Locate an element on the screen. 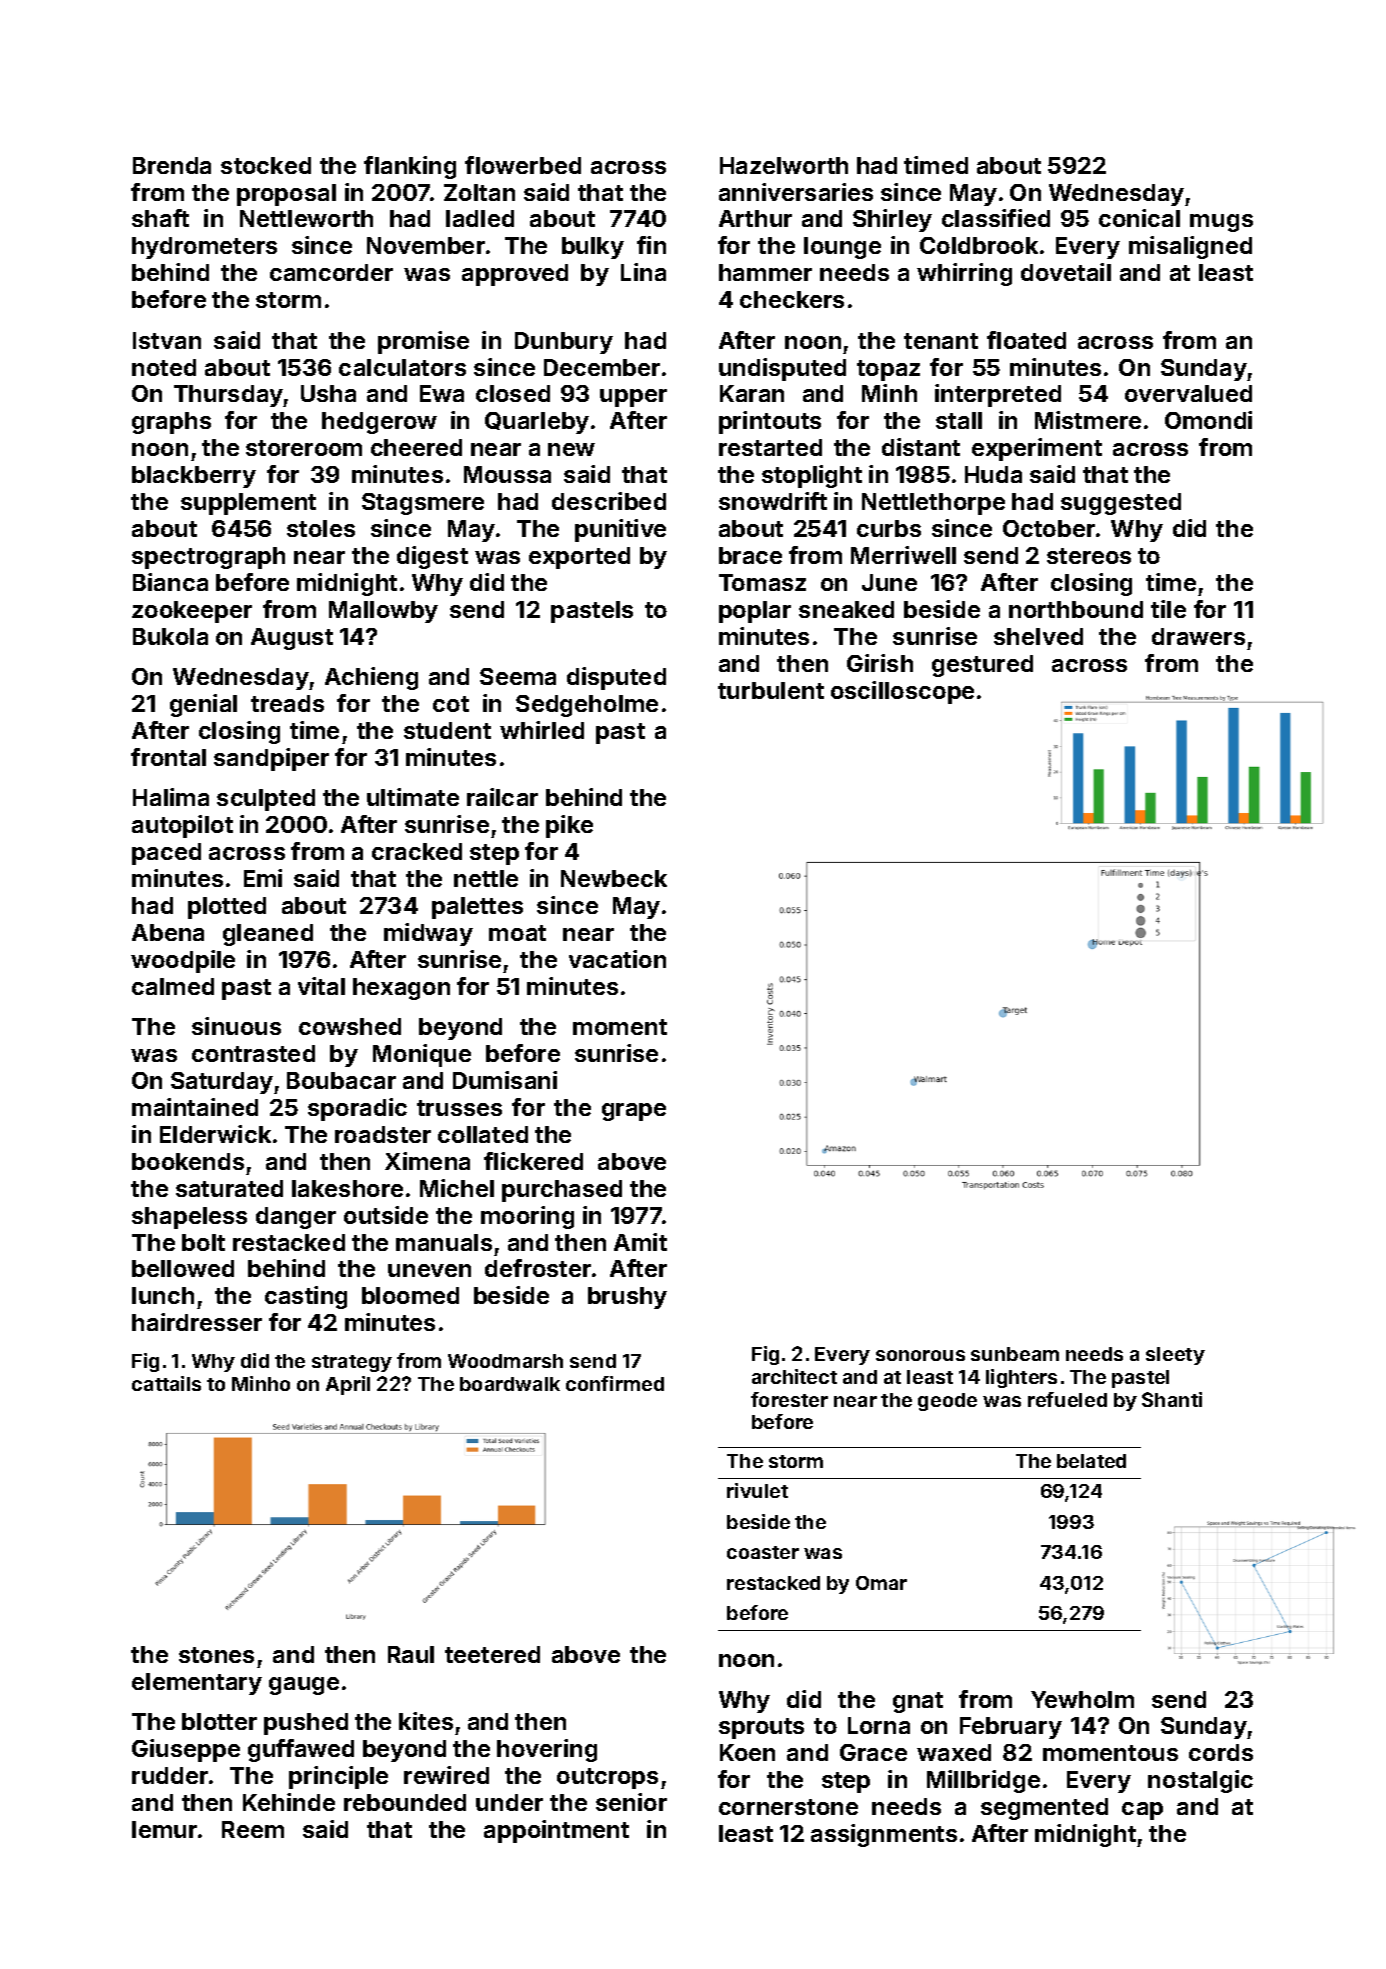 The width and height of the screenshot is (1386, 1969). sonorous is located at coordinates (920, 1355).
